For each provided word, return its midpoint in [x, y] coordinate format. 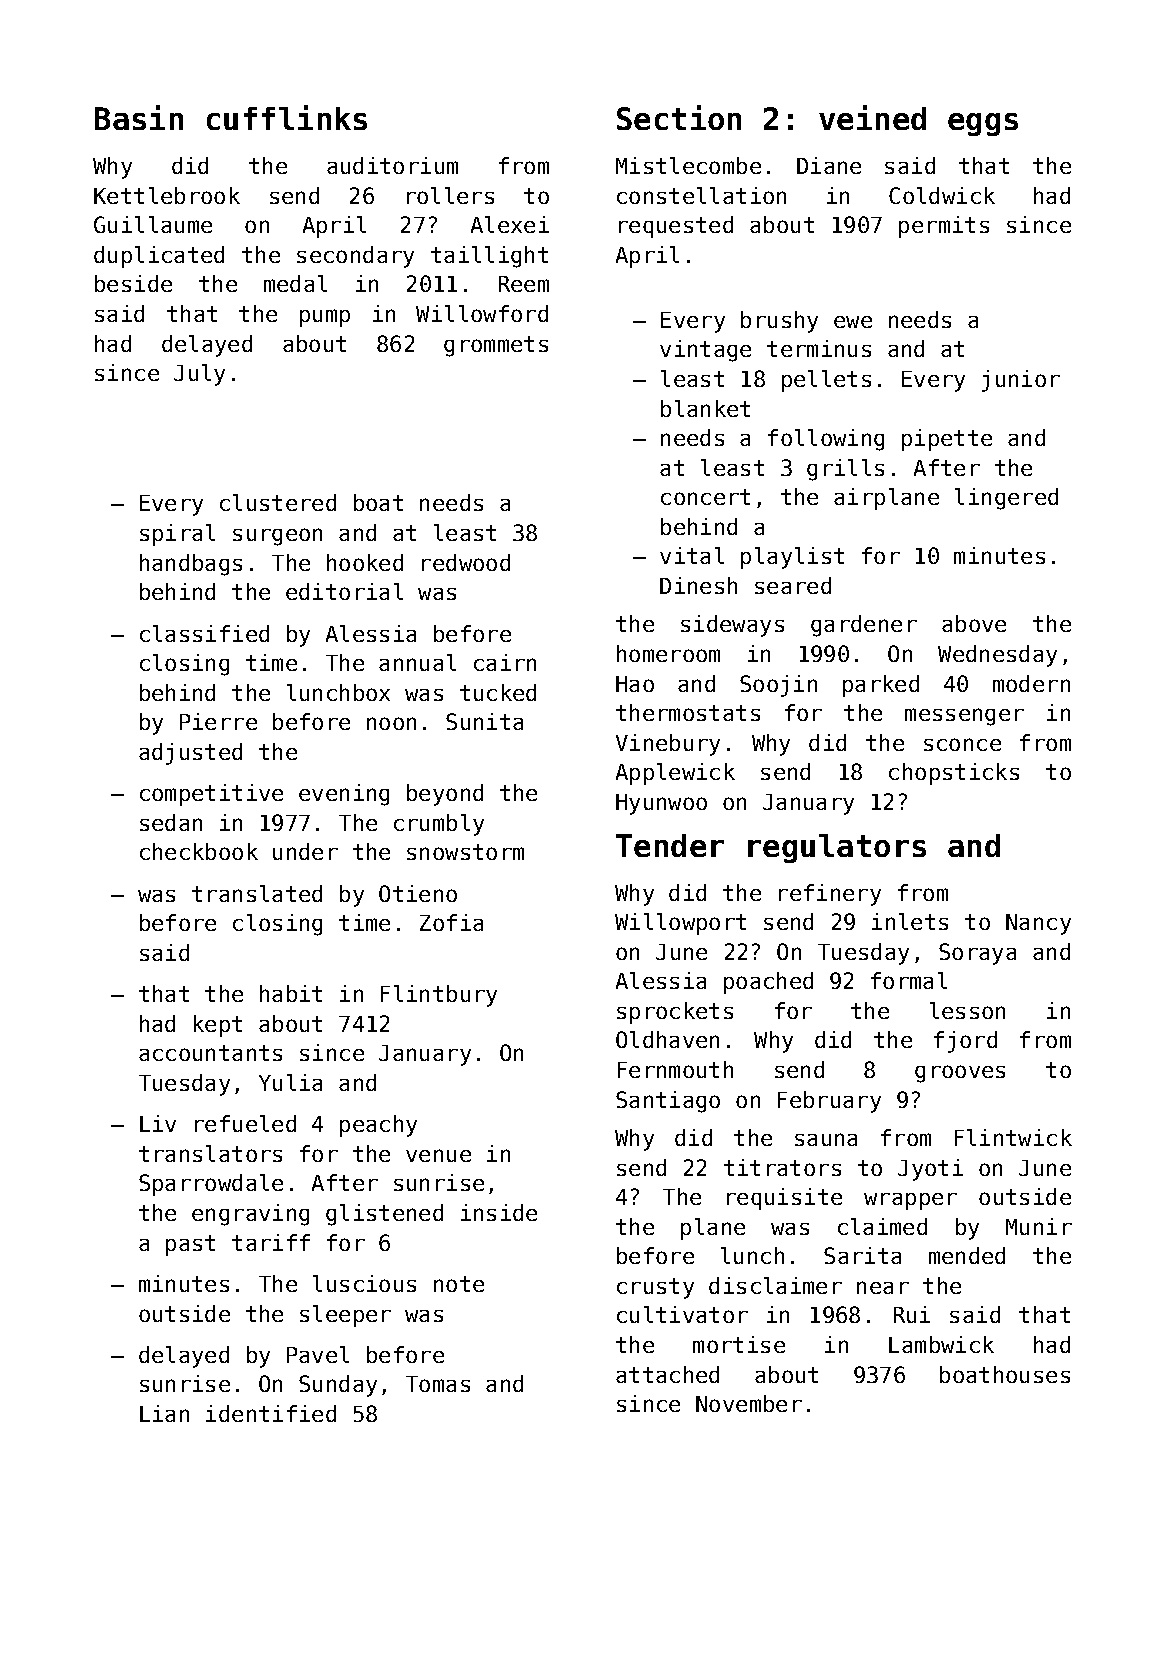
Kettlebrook [167, 195]
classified [204, 633]
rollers [450, 195]
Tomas [438, 1384]
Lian [164, 1413]
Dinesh [698, 585]
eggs [983, 124]
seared [793, 585]
